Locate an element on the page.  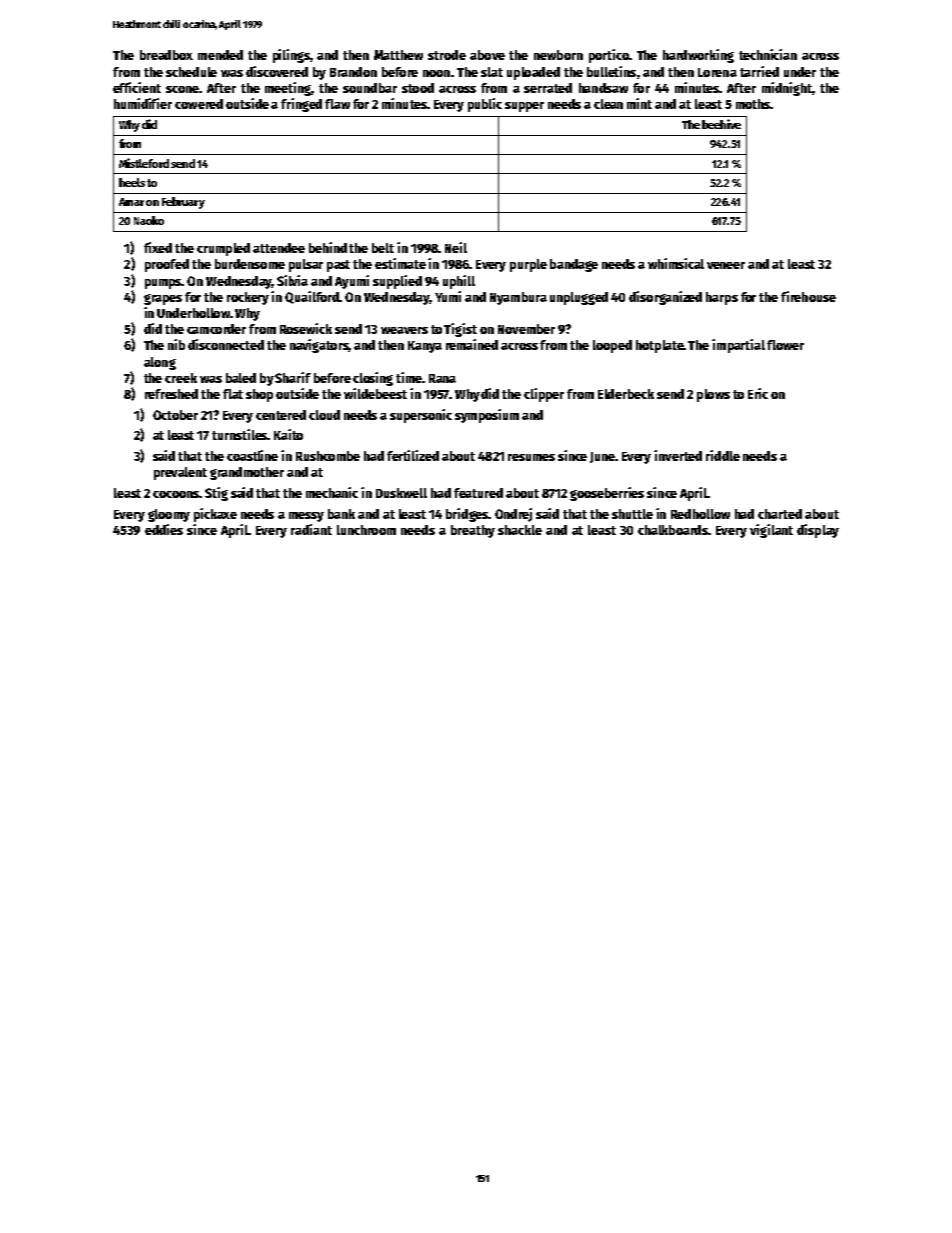
flower is located at coordinates (785, 345).
